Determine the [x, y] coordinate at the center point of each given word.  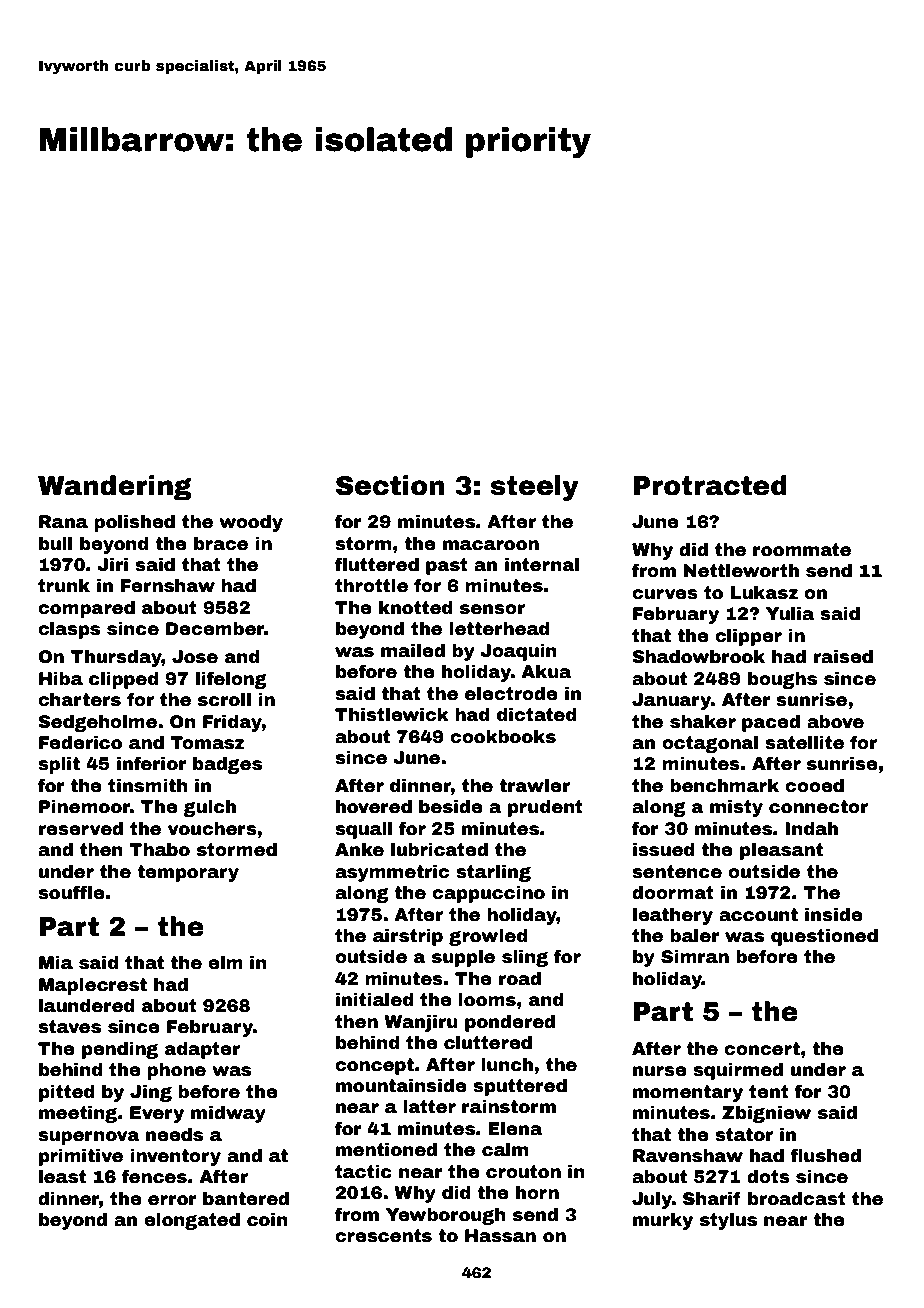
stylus [728, 1221]
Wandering [115, 488]
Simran [695, 957]
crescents [383, 1236]
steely [535, 488]
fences [154, 1176]
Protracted [710, 485]
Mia [56, 963]
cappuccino [488, 894]
